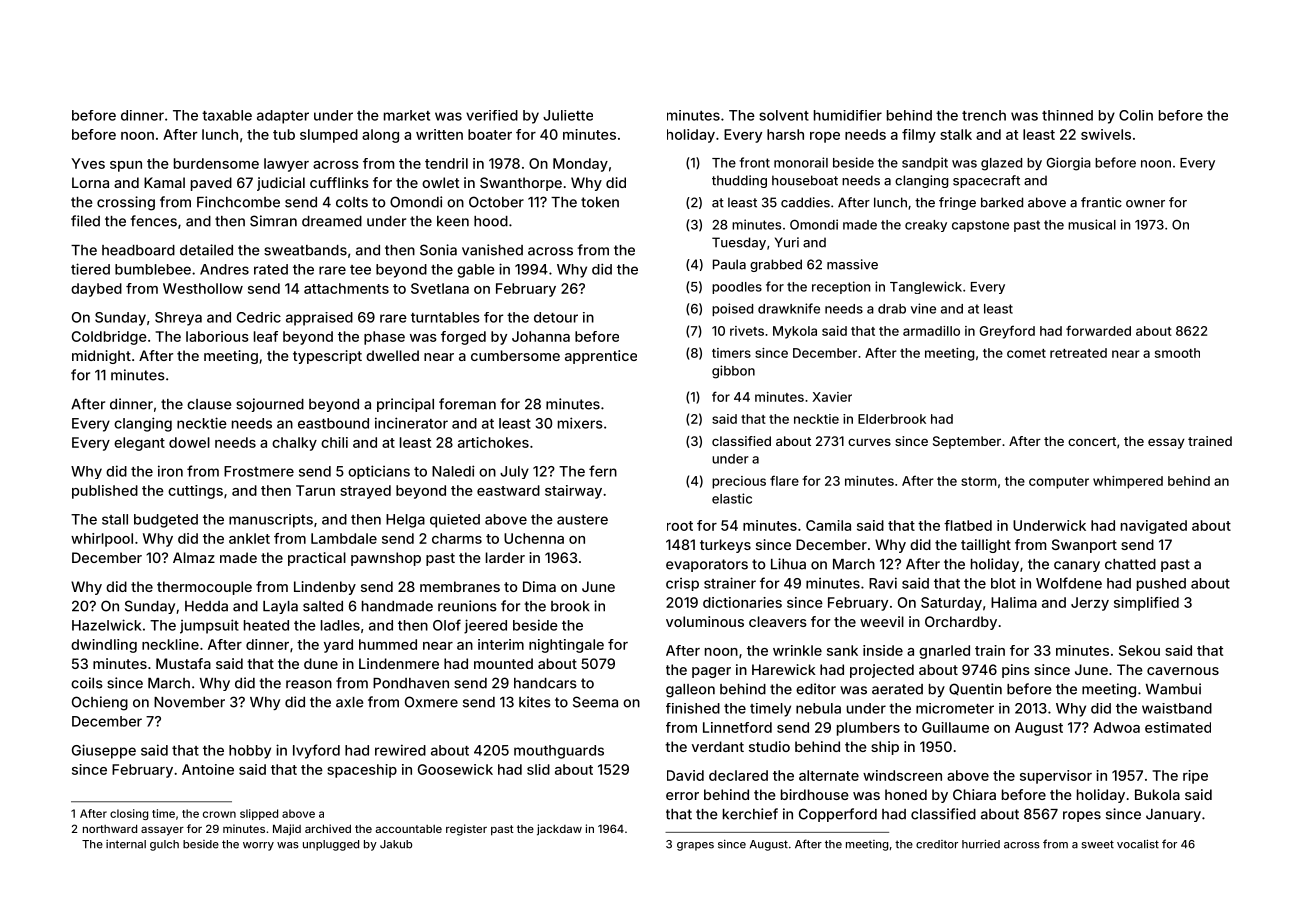 This screenshot has width=1308, height=924. I want to click on solvent, so click(784, 115).
